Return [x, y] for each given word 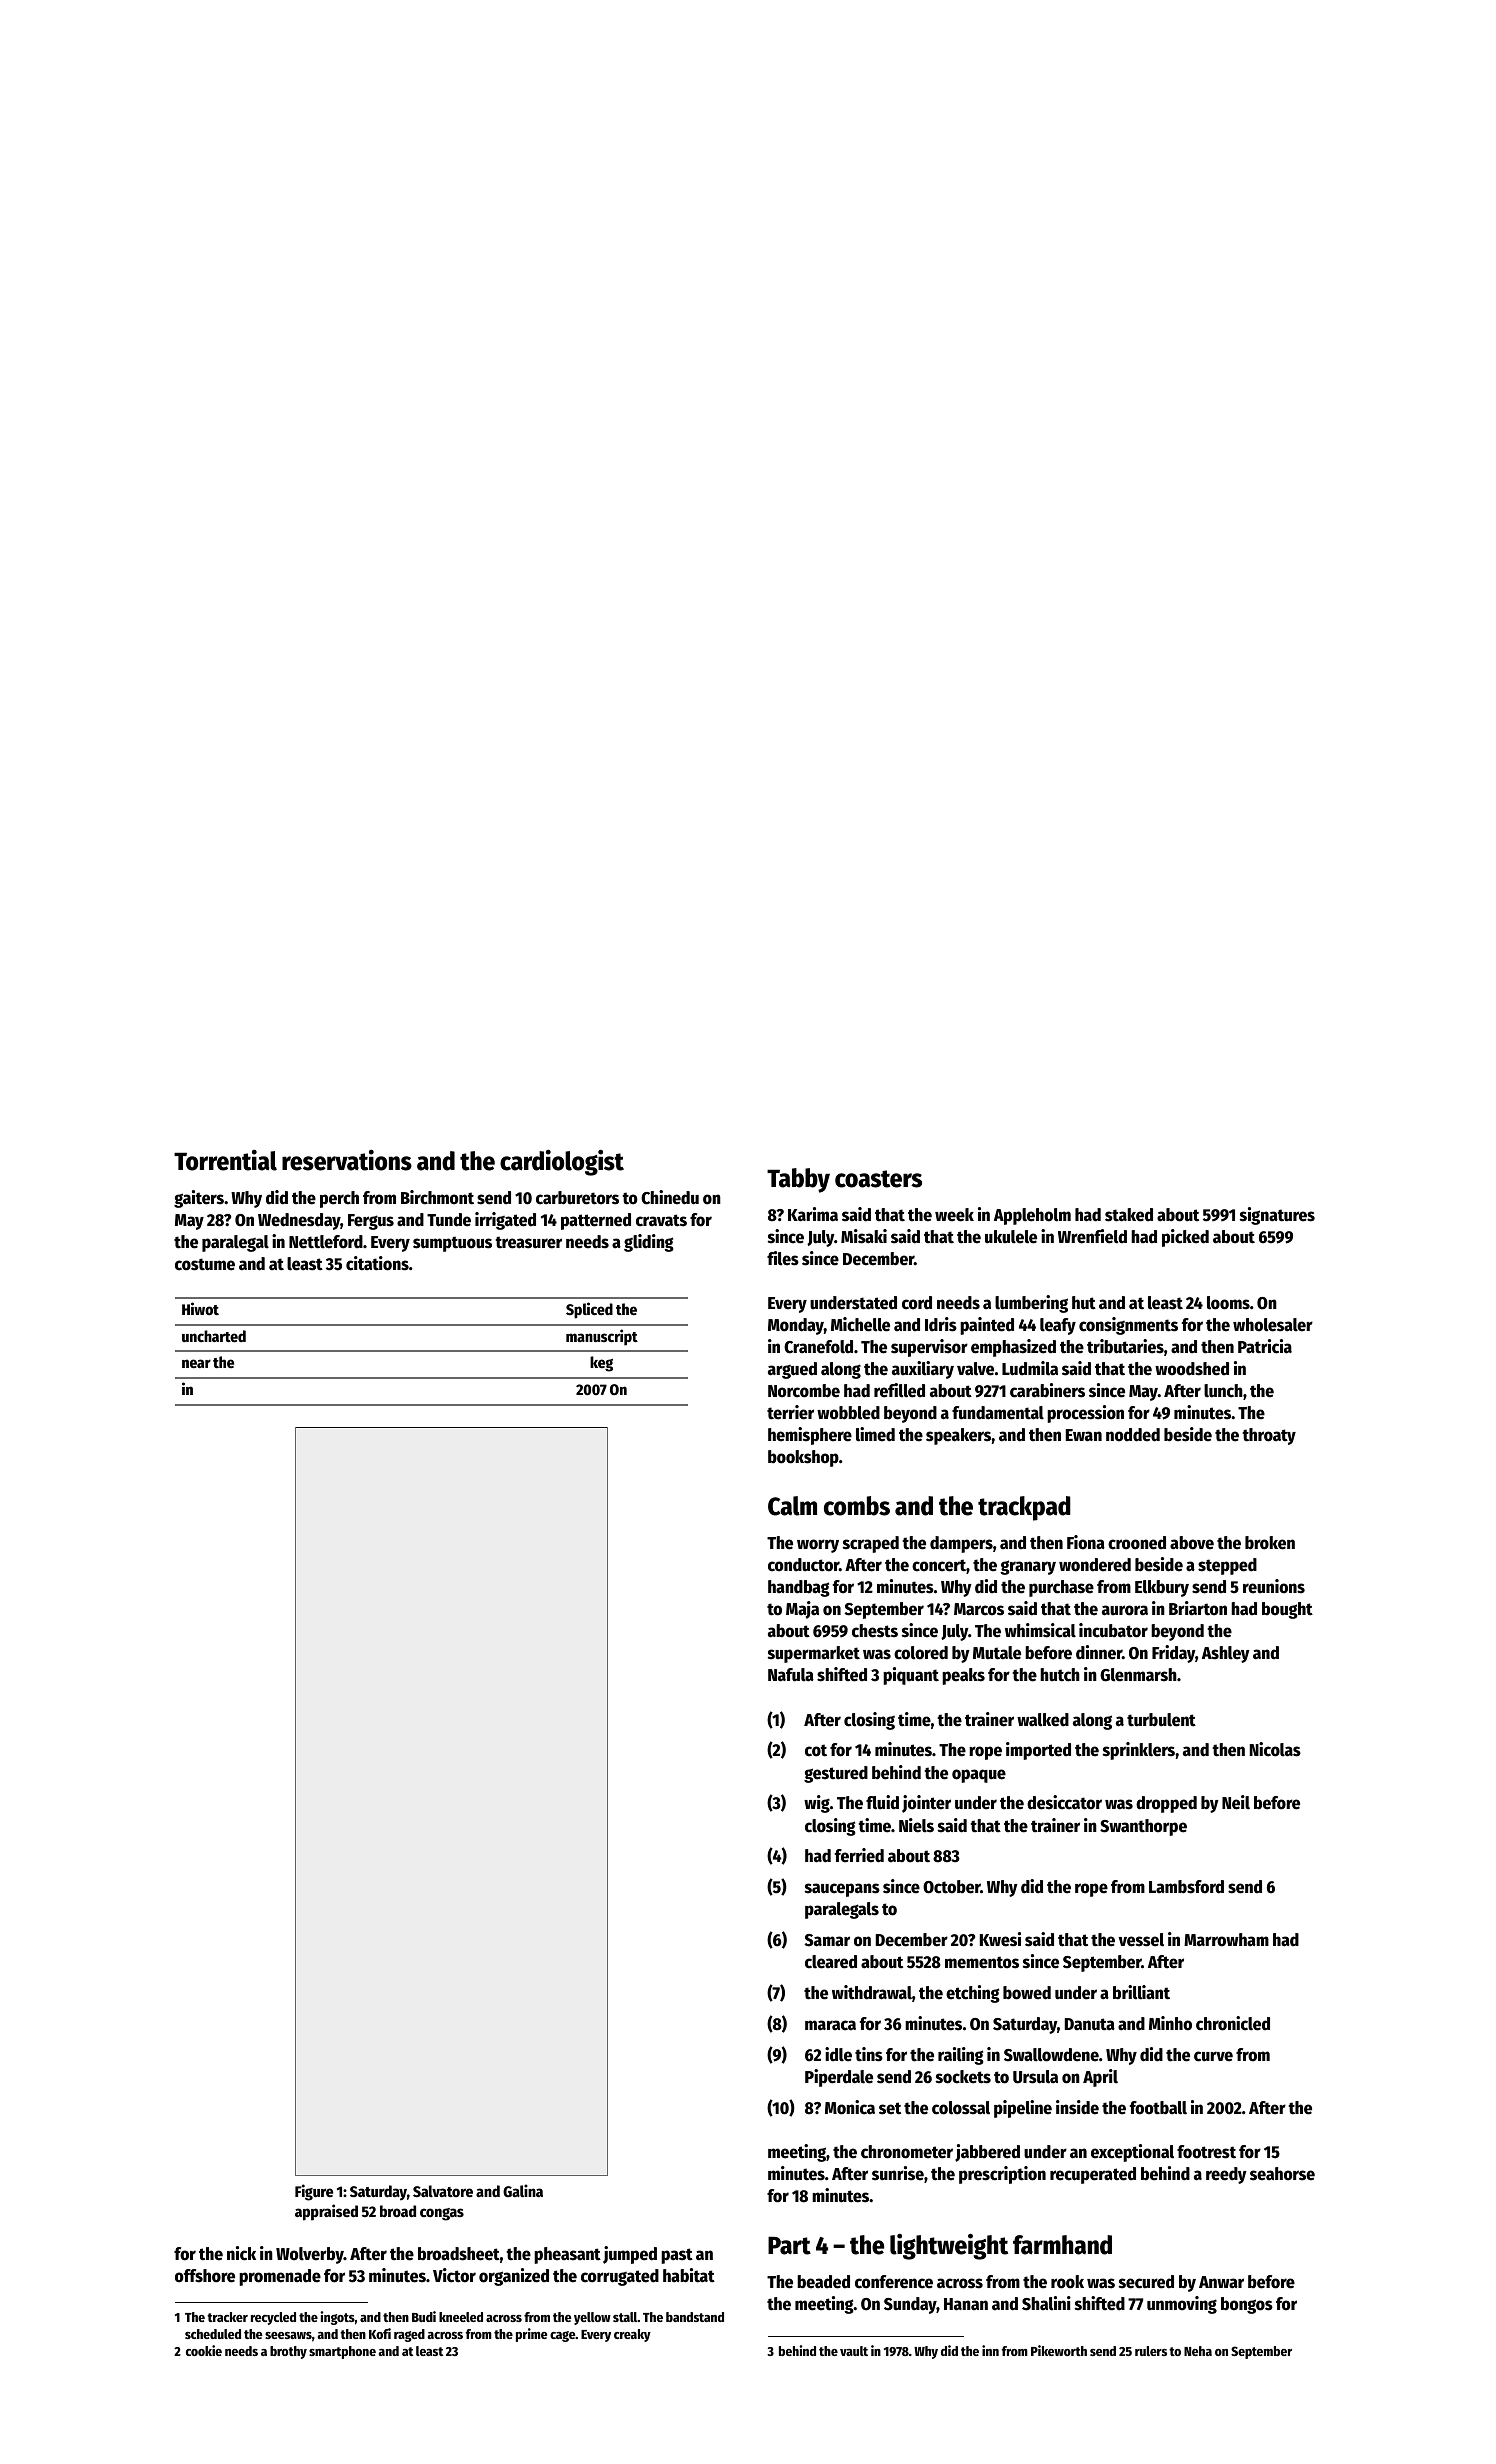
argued [792, 1370]
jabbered [987, 2153]
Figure [314, 2192]
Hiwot [200, 1308]
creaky [632, 2335]
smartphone [342, 2352]
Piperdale [839, 2078]
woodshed [1192, 1369]
